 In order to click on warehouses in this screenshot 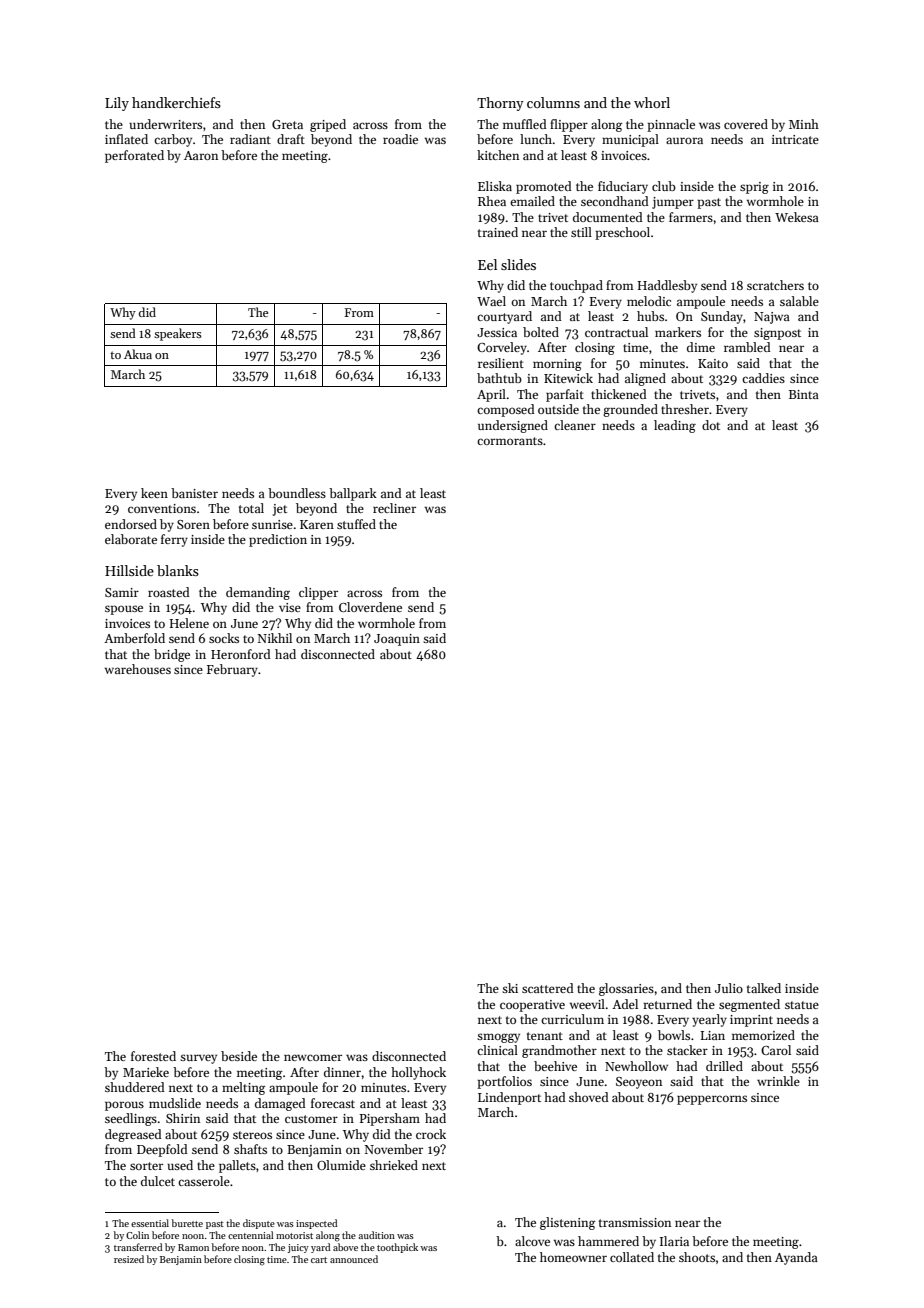, I will do `click(138, 669)`.
